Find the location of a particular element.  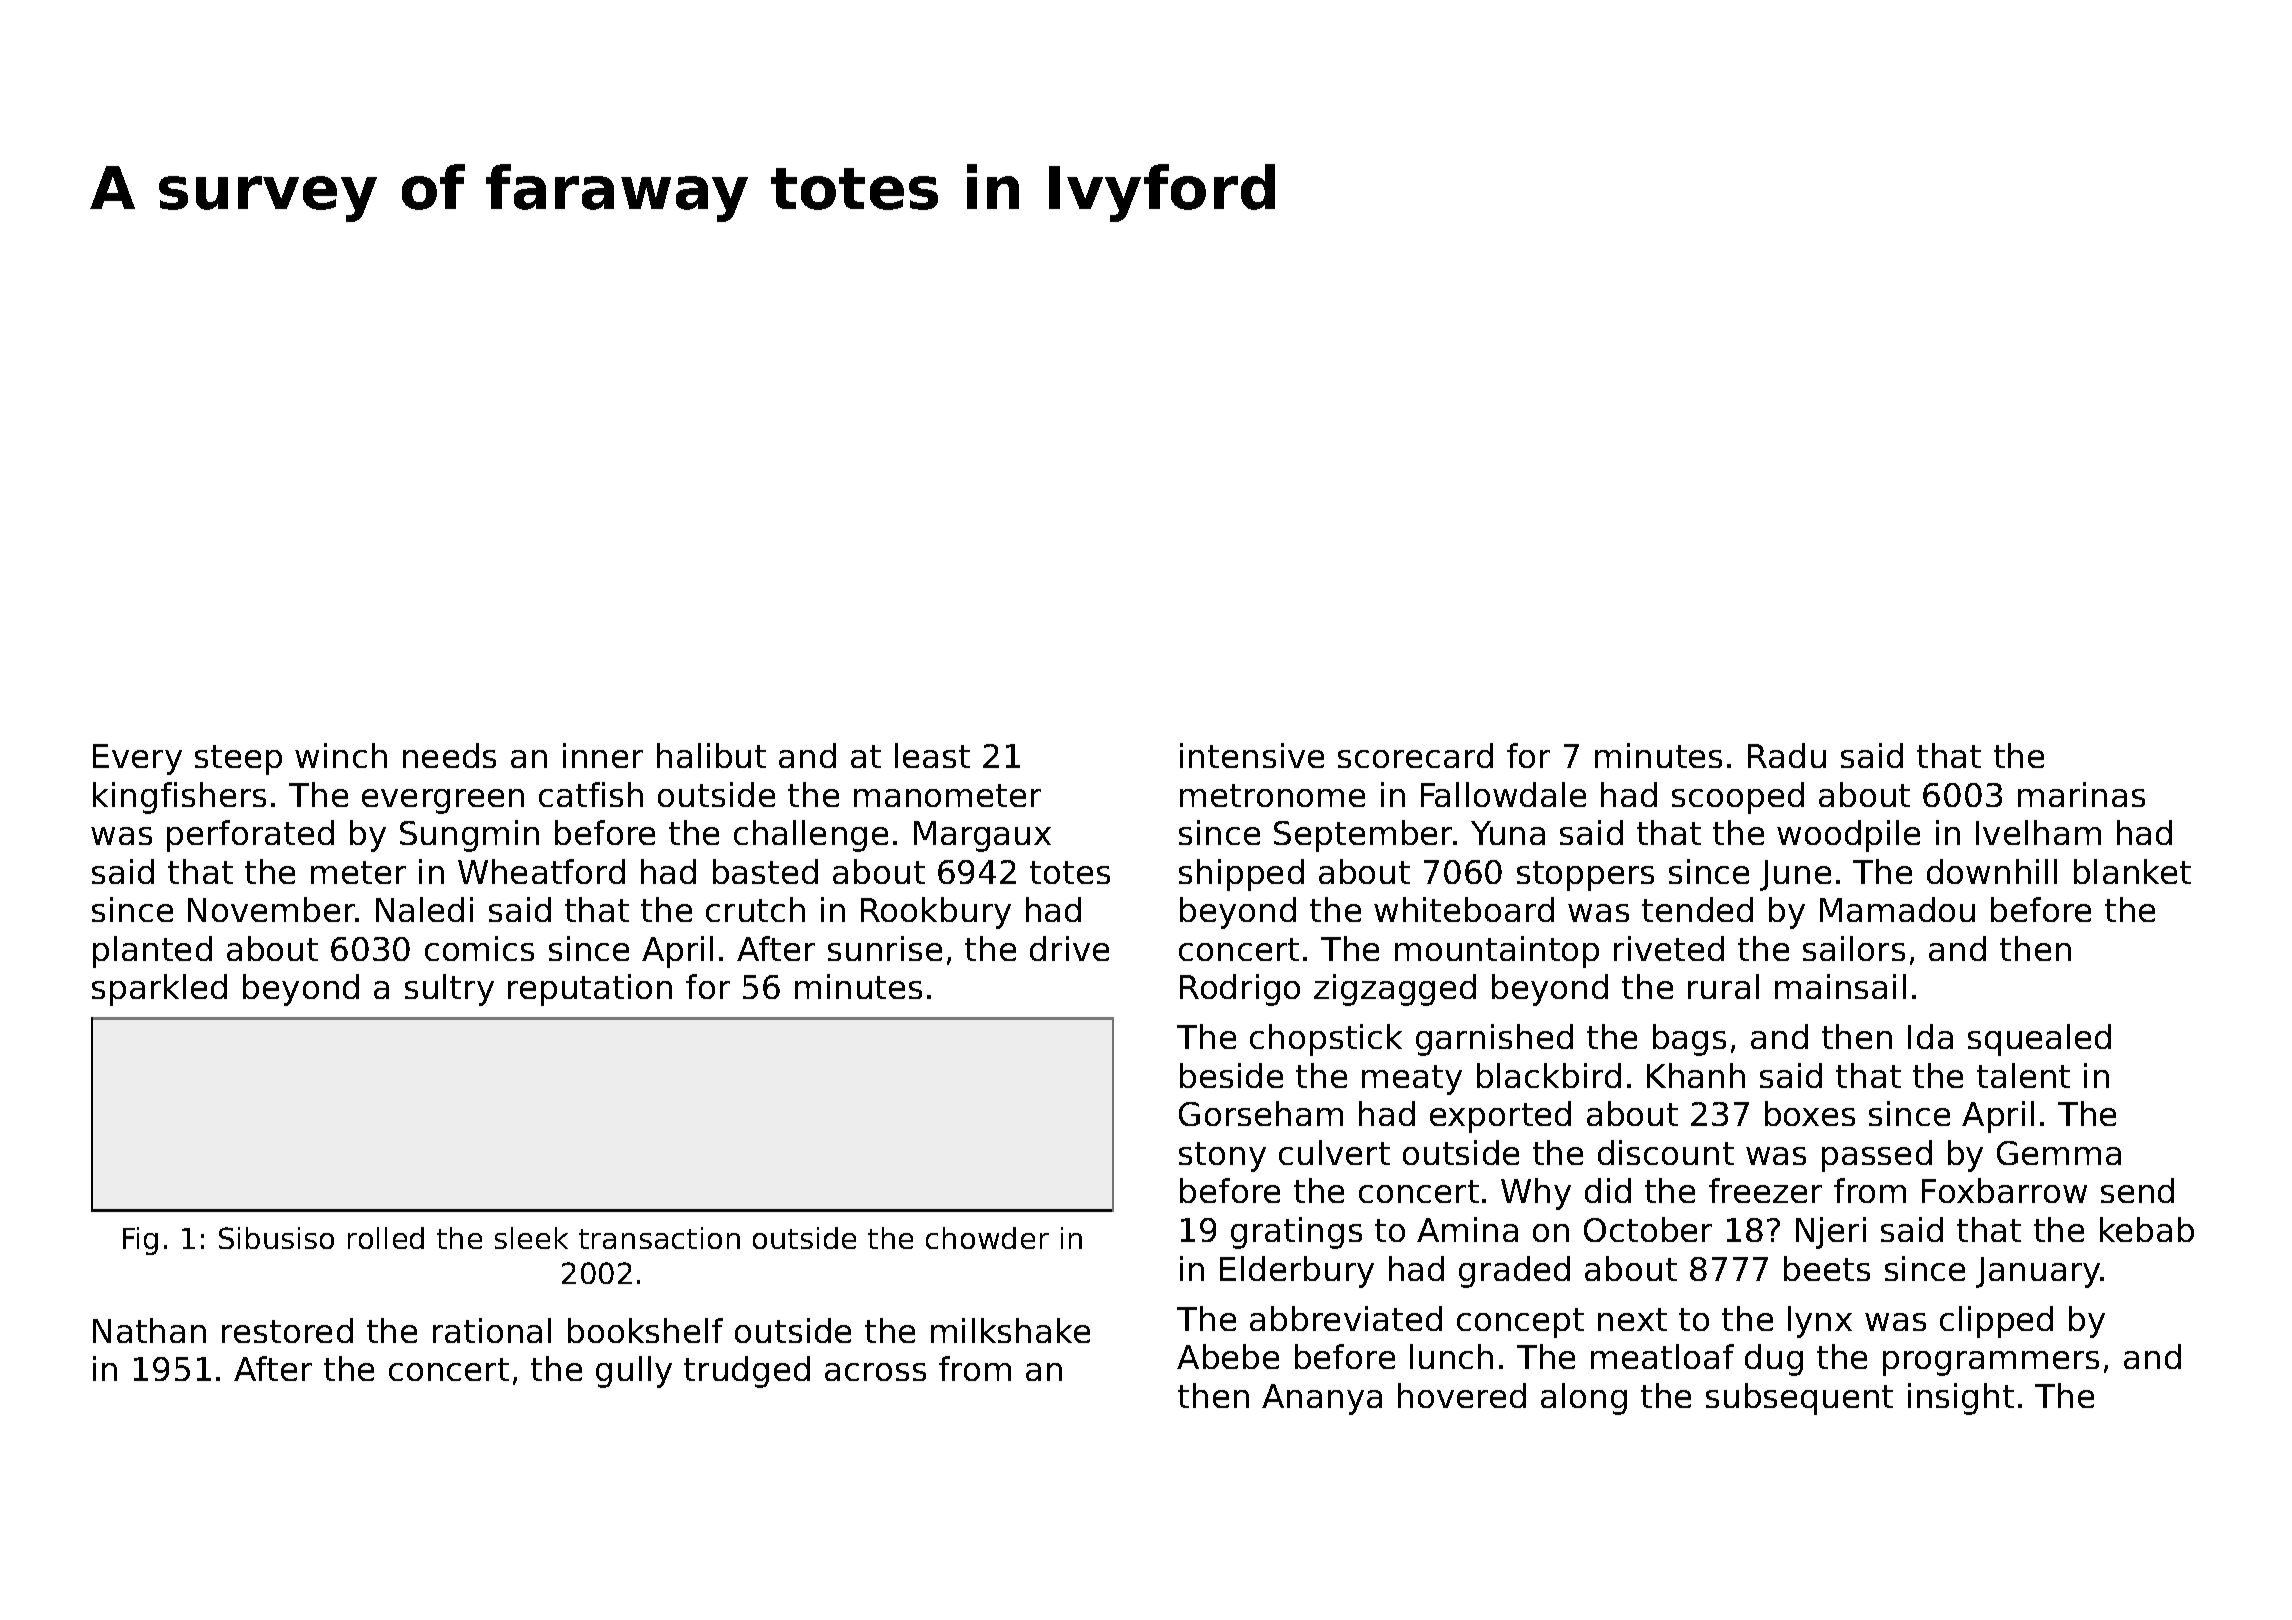

restored is located at coordinates (287, 1330).
